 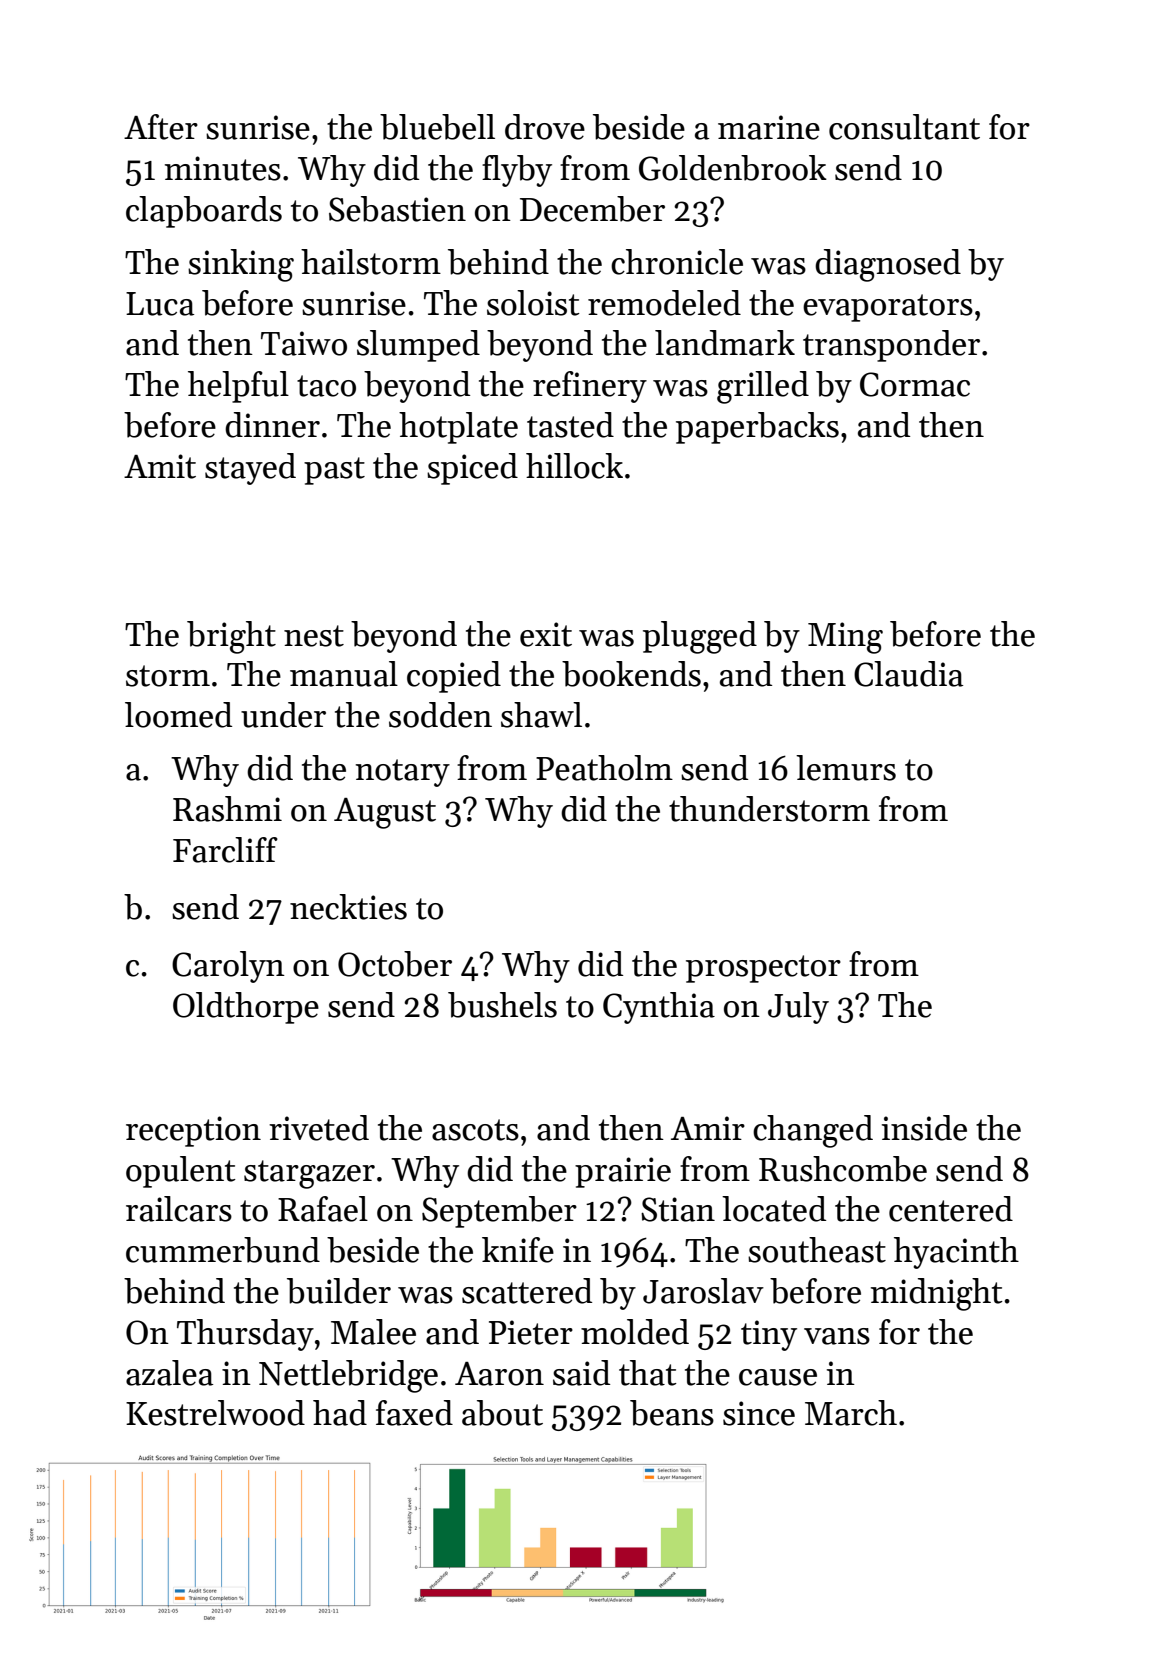 What do you see at coordinates (915, 384) in the screenshot?
I see `Cormac` at bounding box center [915, 384].
